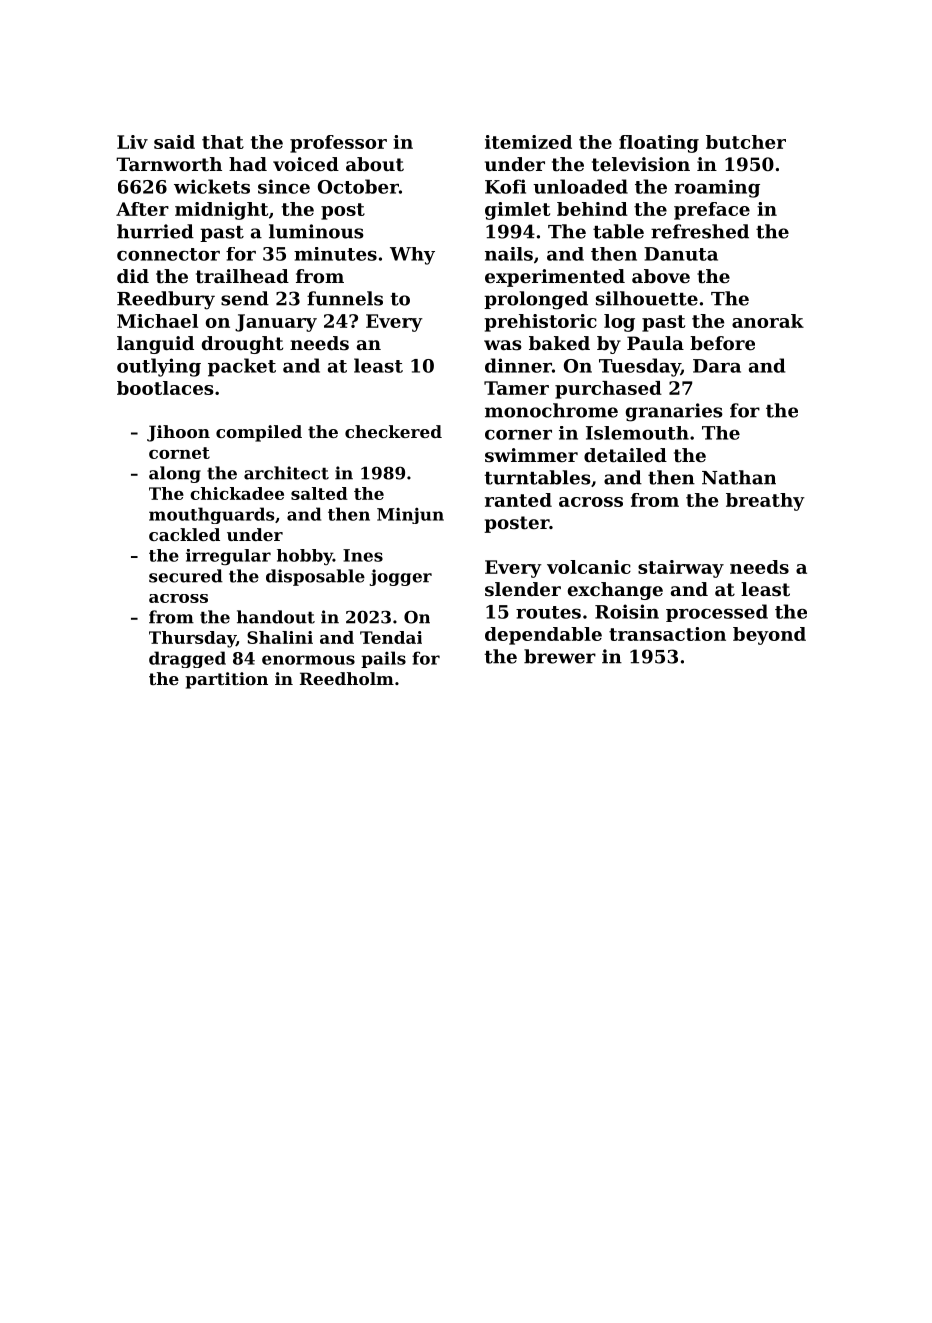 The height and width of the document is (1323, 932). What do you see at coordinates (551, 410) in the document?
I see `monochrome` at bounding box center [551, 410].
